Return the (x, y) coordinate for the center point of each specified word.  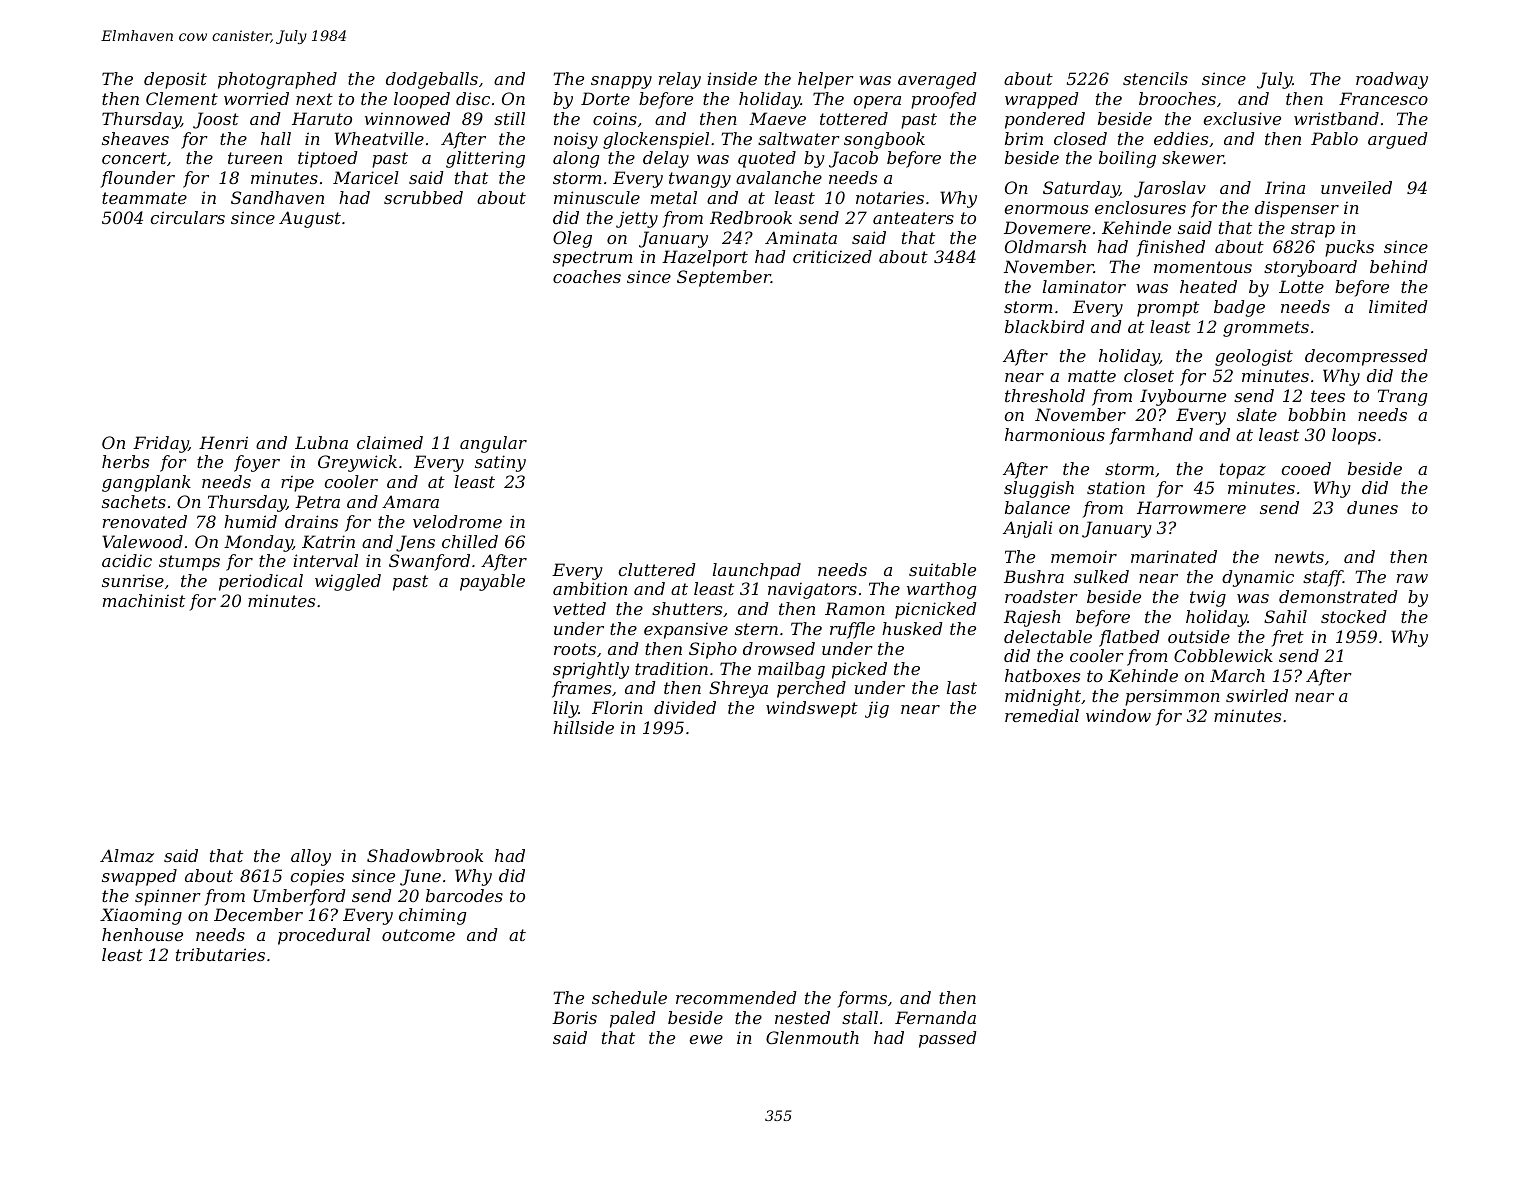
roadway (1392, 80)
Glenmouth (812, 1037)
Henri (223, 442)
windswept (812, 709)
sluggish (1039, 489)
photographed (277, 80)
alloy (311, 857)
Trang (1402, 397)
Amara (410, 502)
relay (680, 80)
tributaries (220, 954)
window (1118, 715)
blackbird (1045, 326)
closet (1149, 375)
